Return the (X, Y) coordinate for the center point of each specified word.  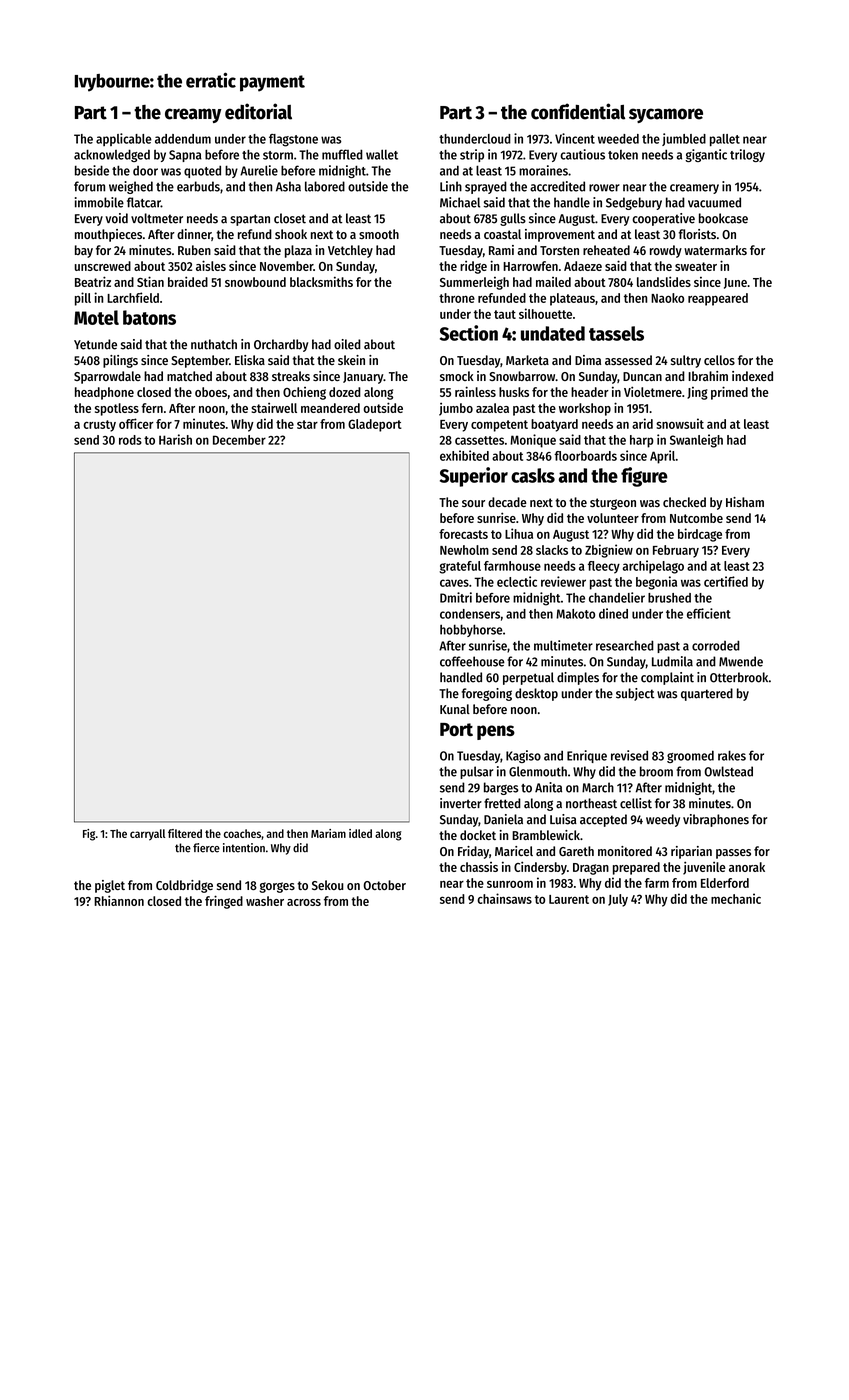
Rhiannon (119, 900)
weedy (663, 820)
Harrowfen (530, 266)
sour (473, 503)
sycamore (666, 115)
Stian (150, 281)
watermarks (715, 250)
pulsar (476, 772)
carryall (147, 835)
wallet (382, 154)
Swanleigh (696, 441)
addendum (183, 139)
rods (130, 440)
